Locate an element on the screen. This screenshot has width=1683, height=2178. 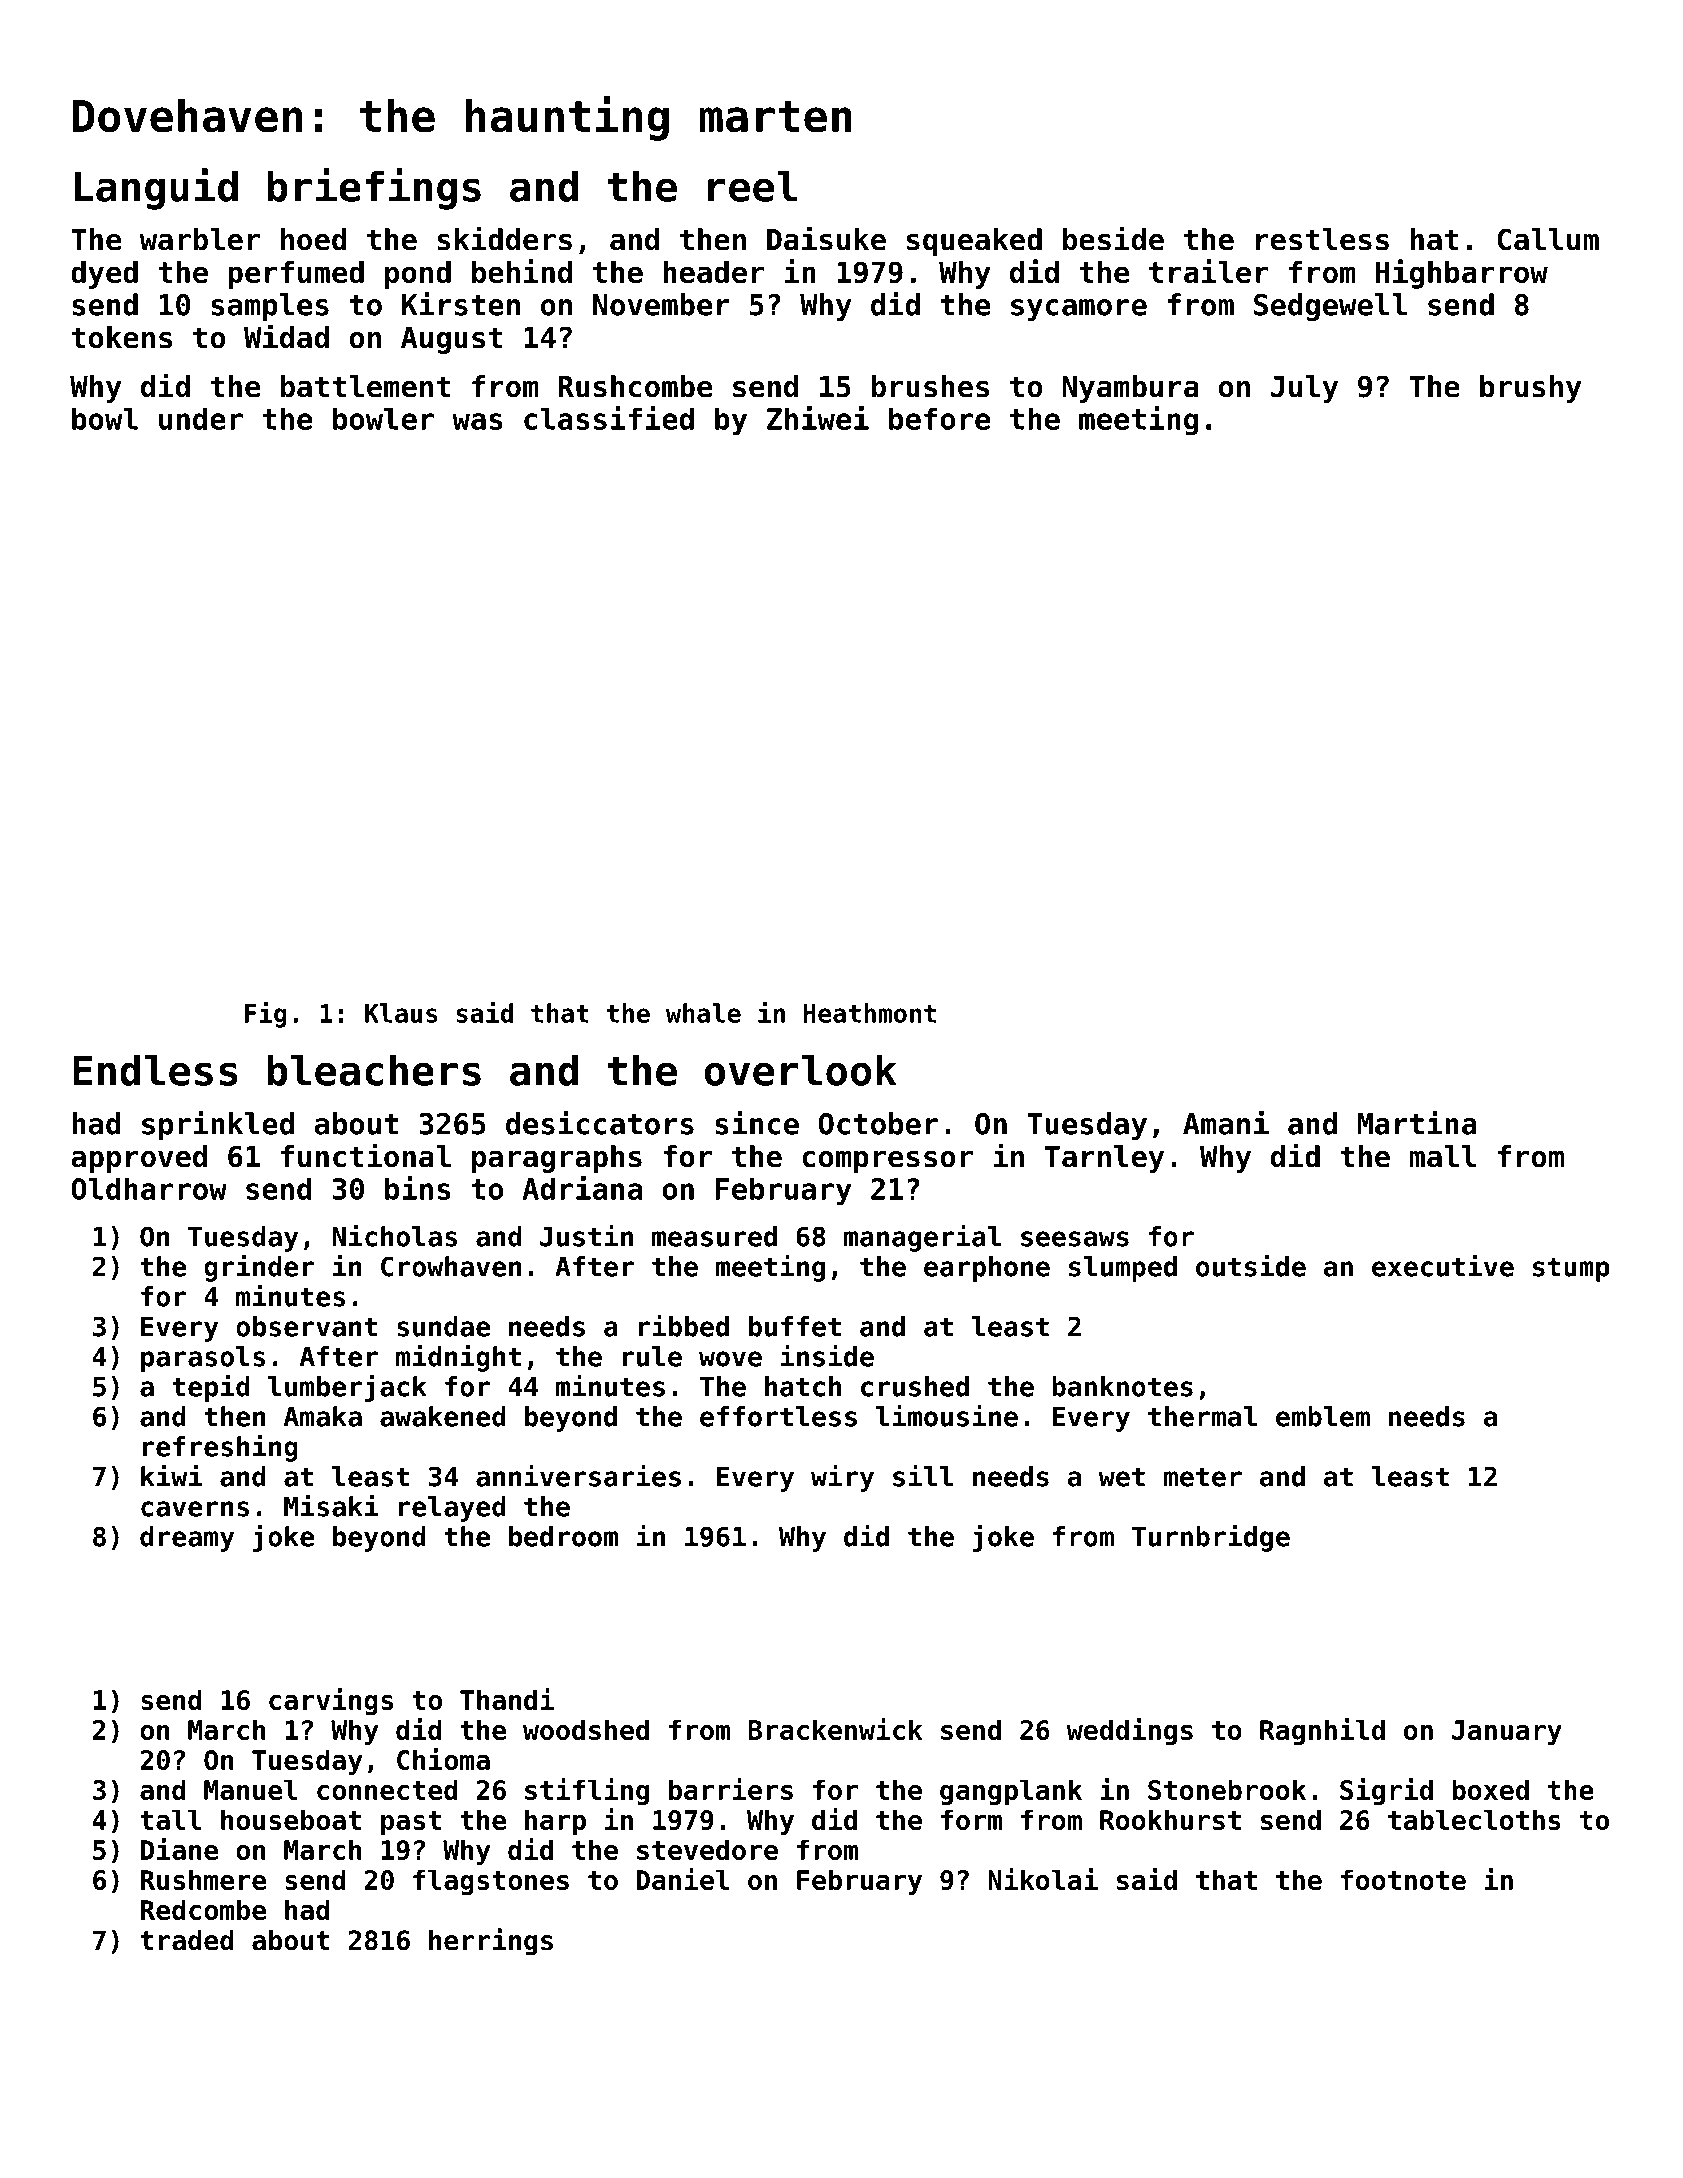
anniversaries is located at coordinates (578, 1475).
